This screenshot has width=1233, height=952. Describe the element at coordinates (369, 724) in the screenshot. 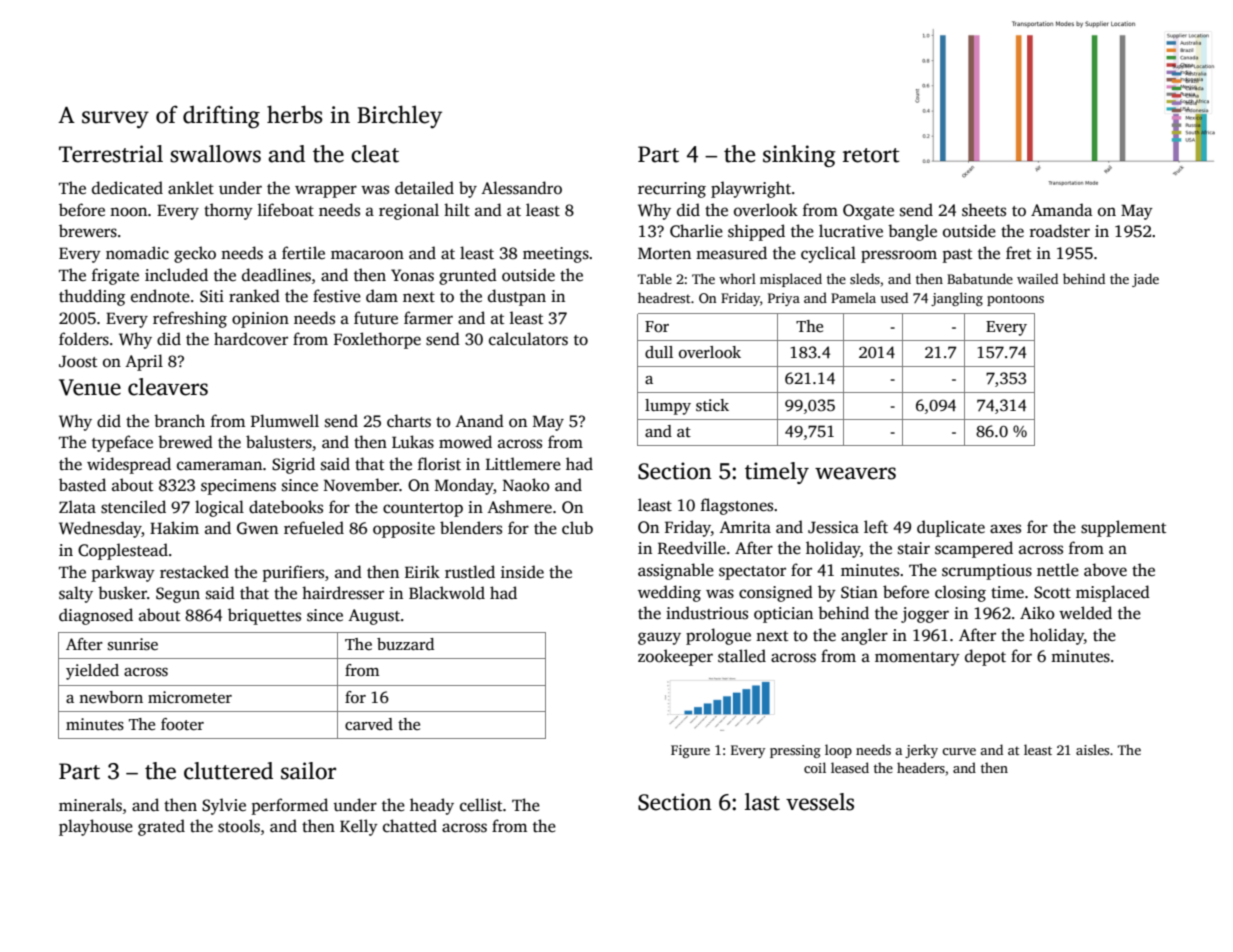

I see `carved` at that location.
